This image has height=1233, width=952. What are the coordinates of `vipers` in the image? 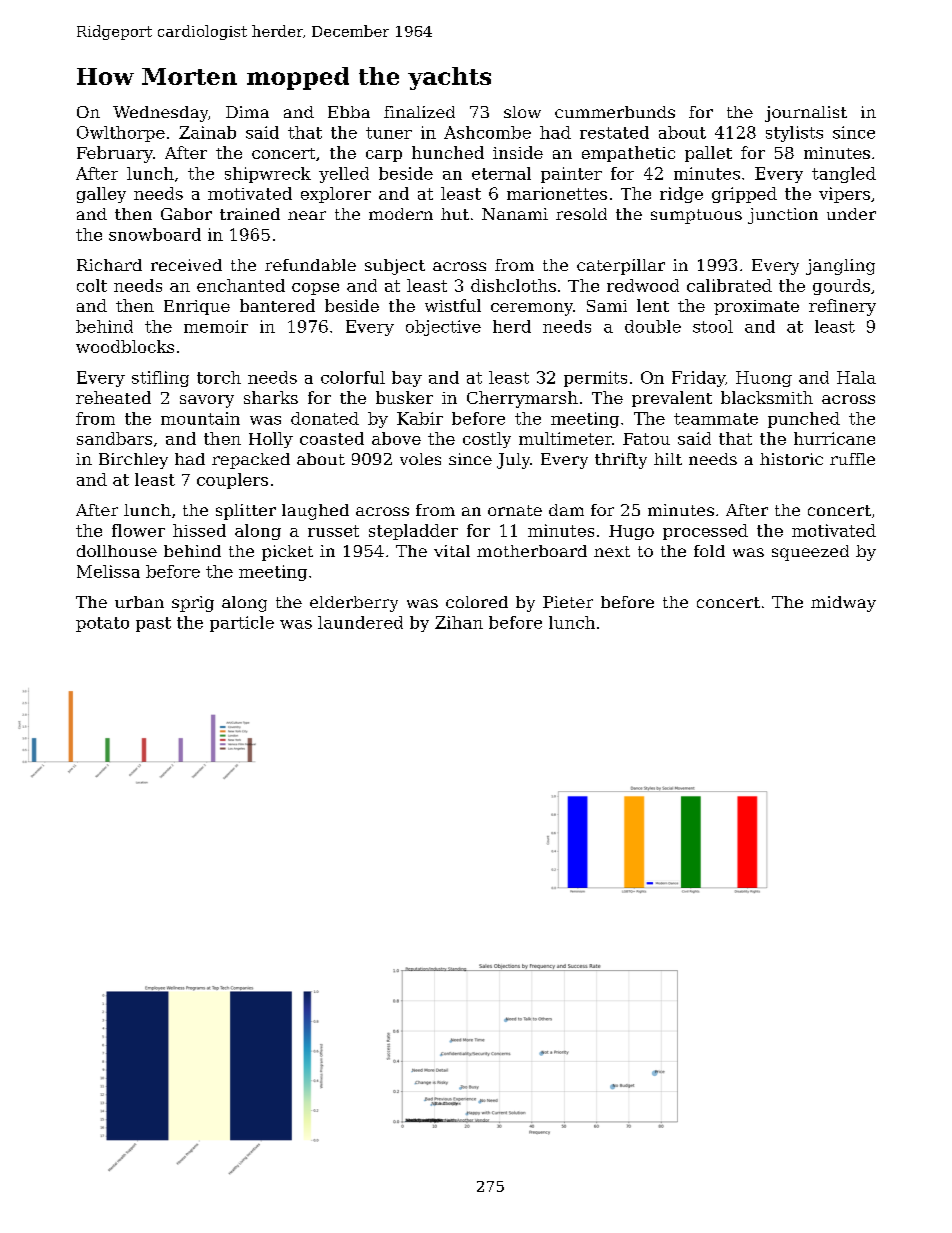 It's located at (844, 195).
